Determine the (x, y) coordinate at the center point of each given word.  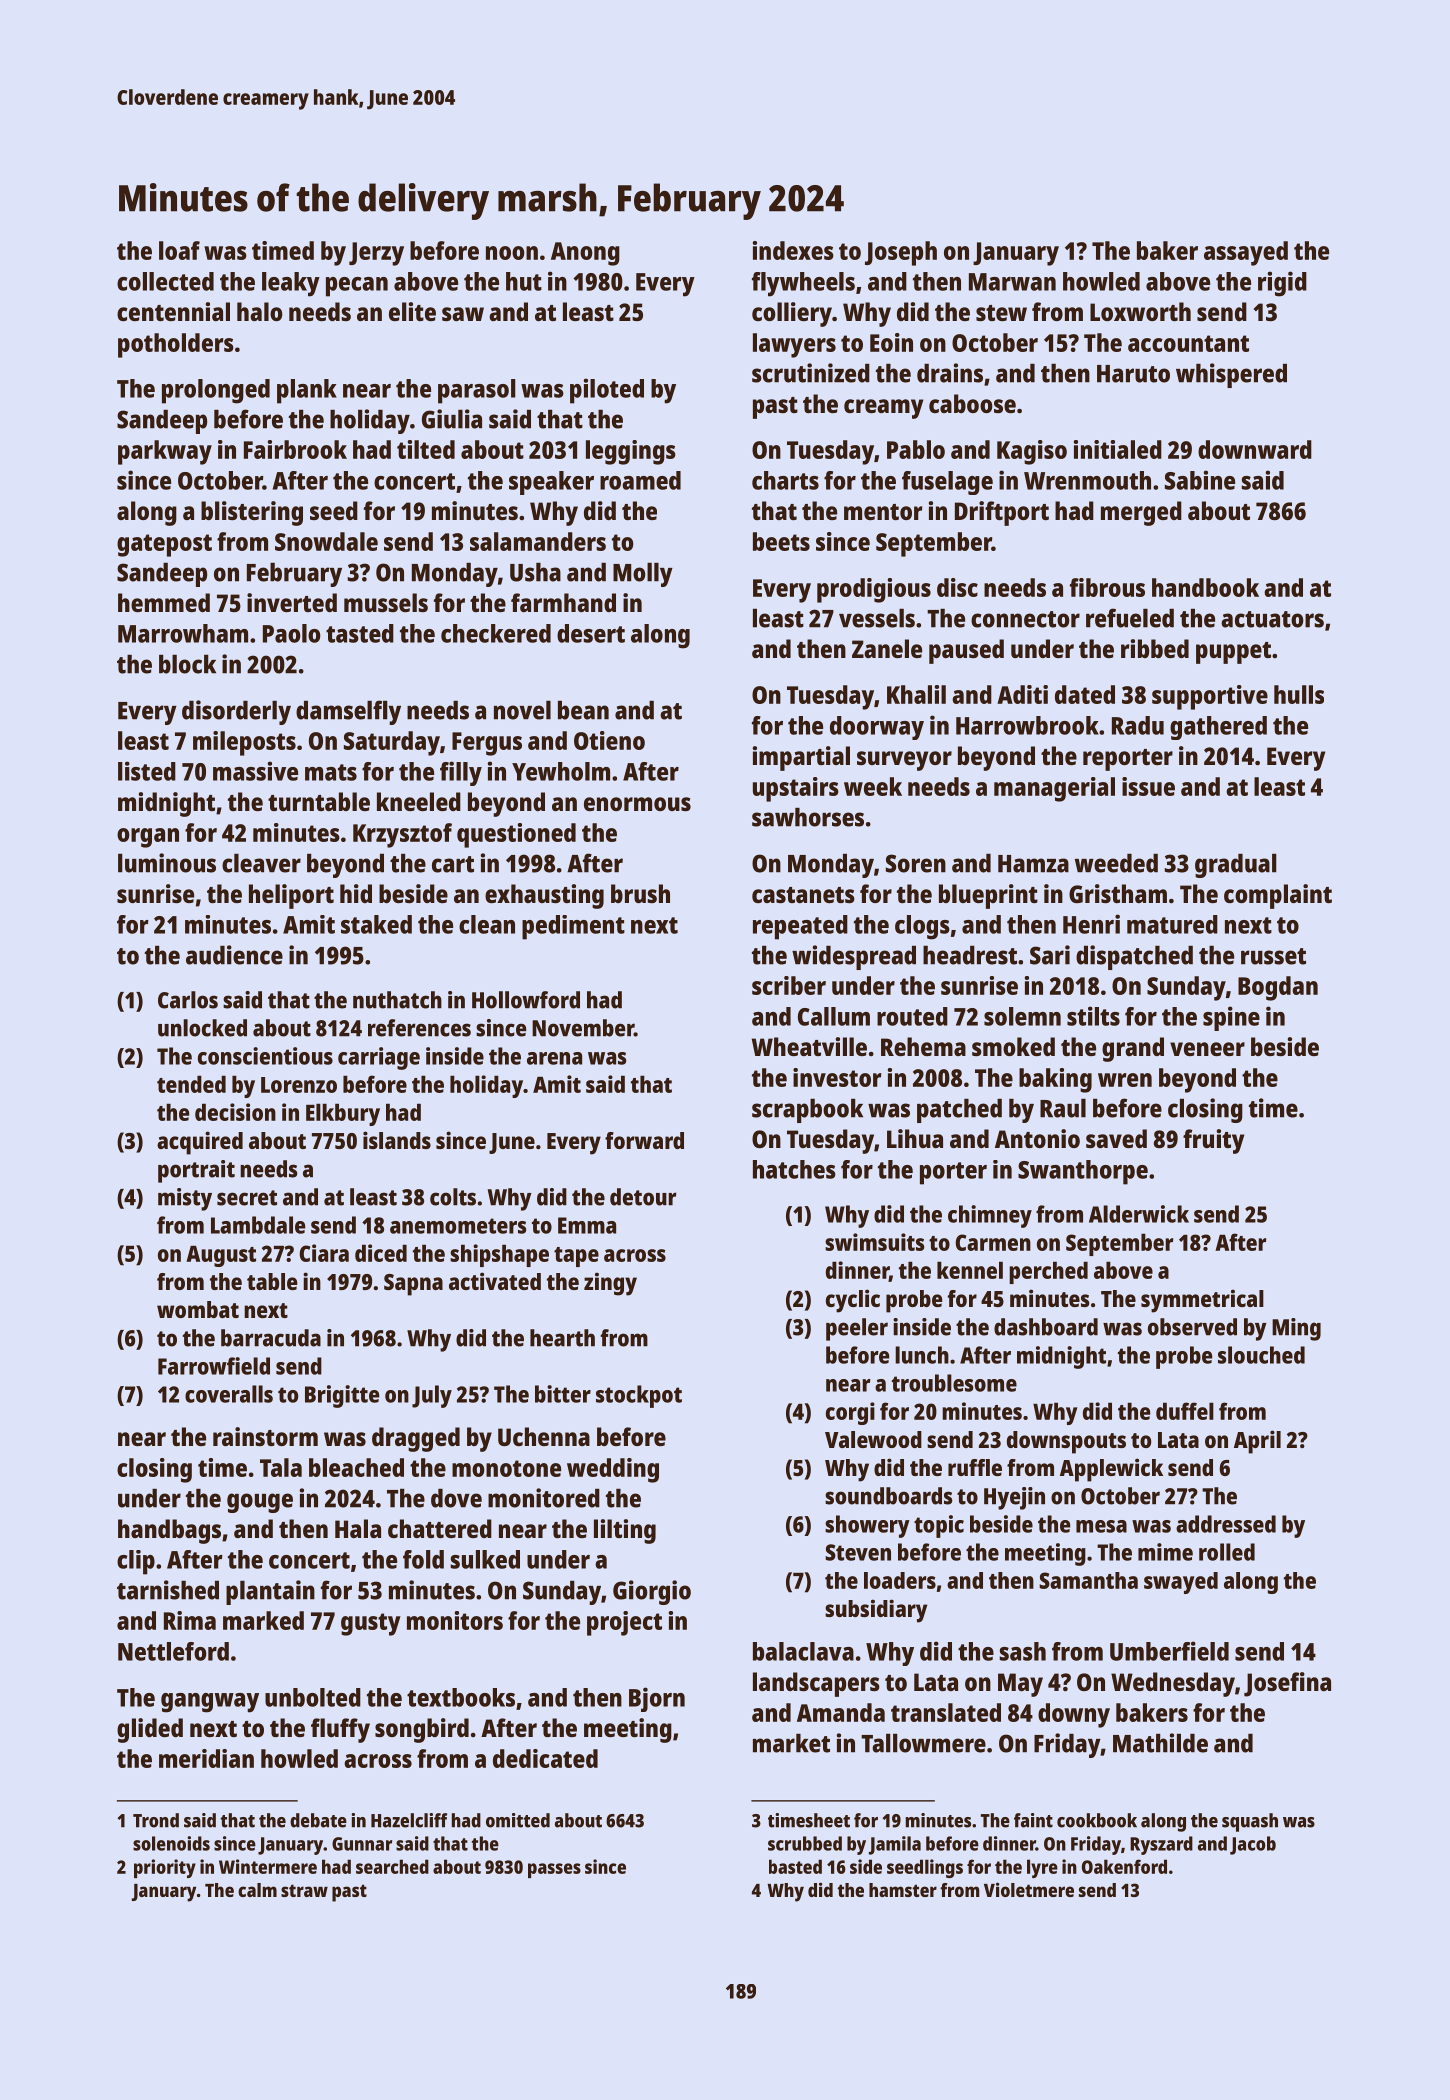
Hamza (1033, 864)
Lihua (915, 1138)
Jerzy (376, 254)
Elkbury (343, 1115)
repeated (800, 927)
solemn (1022, 1016)
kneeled (419, 801)
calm (257, 1890)
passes (554, 1870)
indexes (793, 250)
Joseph (901, 253)
